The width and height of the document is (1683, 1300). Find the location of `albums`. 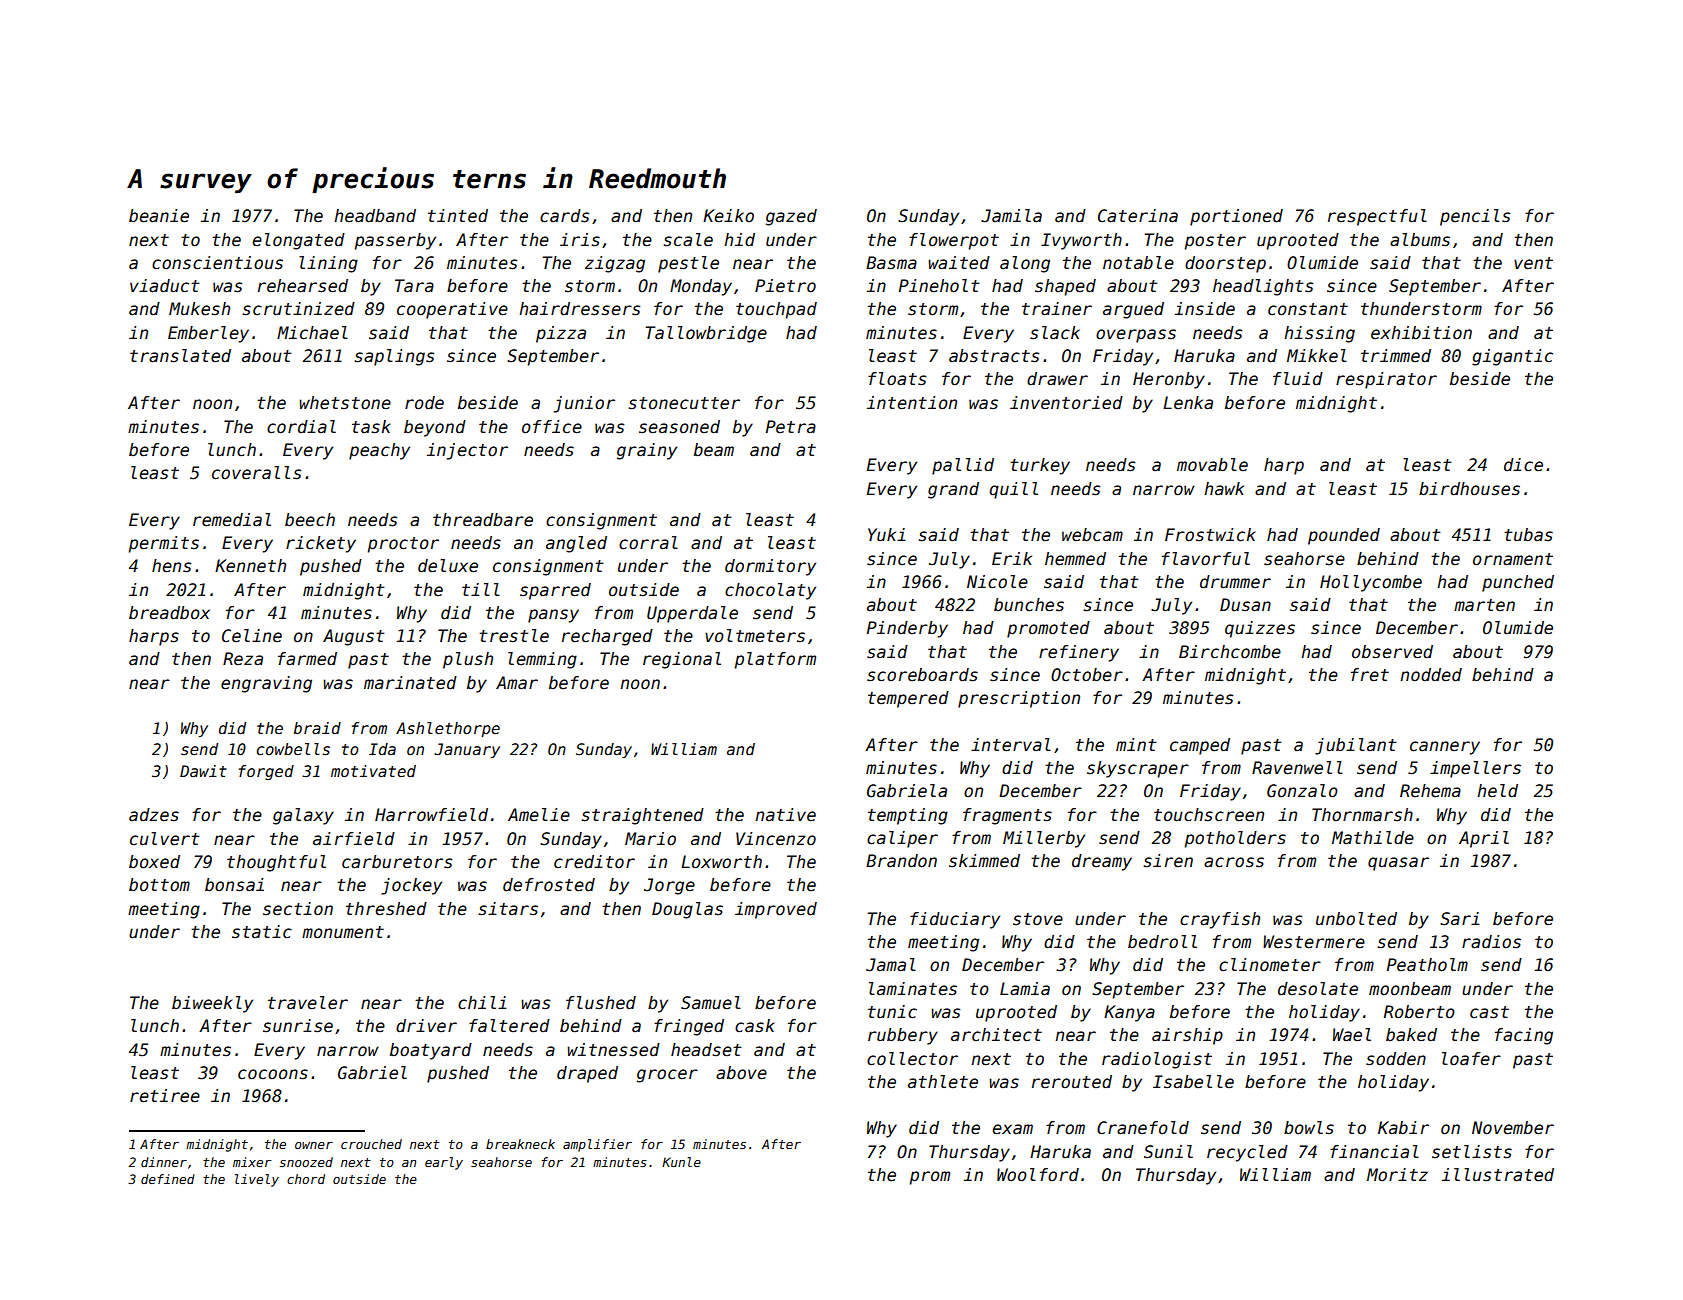

albums is located at coordinates (1420, 240).
